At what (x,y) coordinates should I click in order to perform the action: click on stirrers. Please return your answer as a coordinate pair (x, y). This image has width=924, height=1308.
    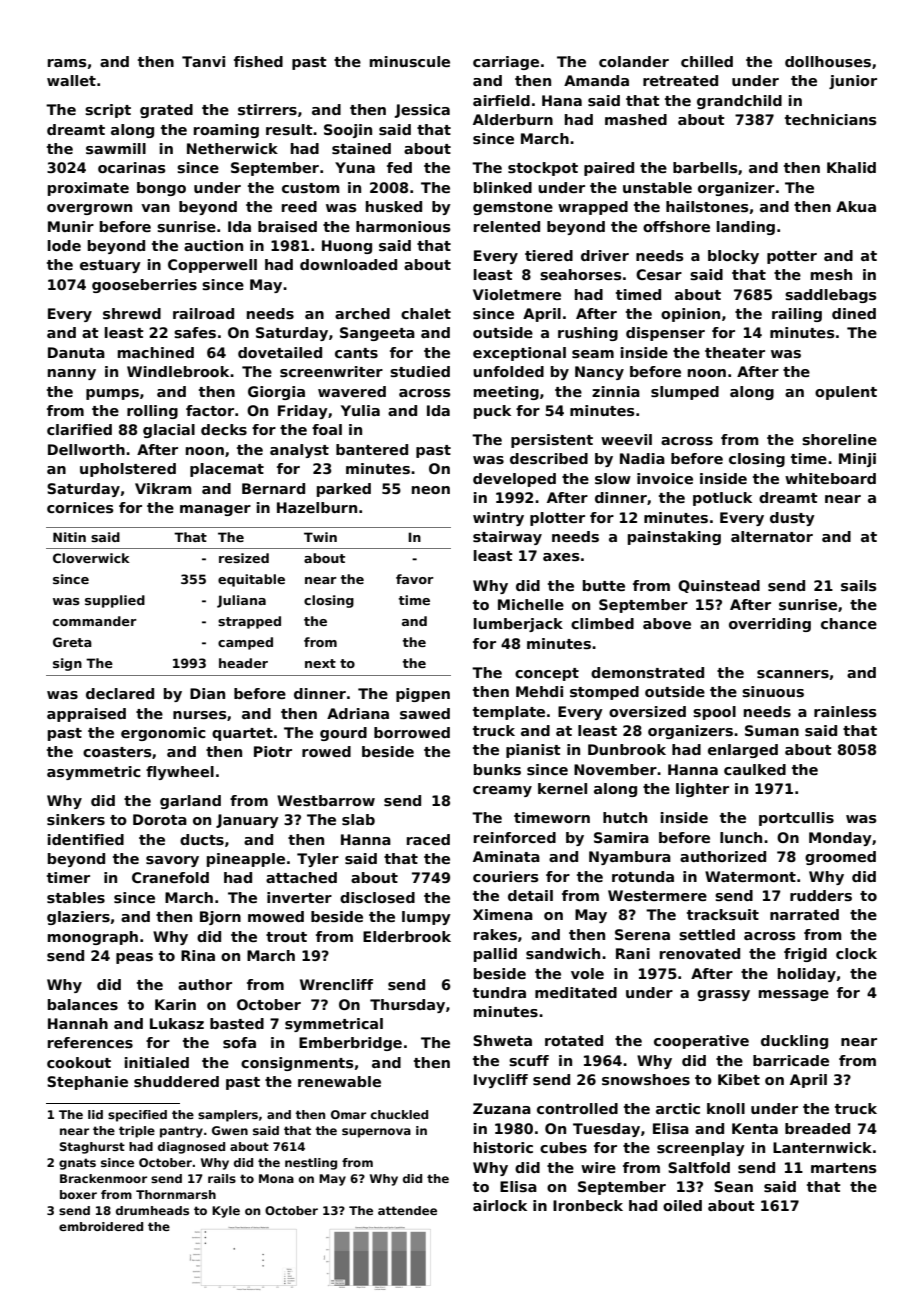
    Looking at the image, I should click on (267, 109).
